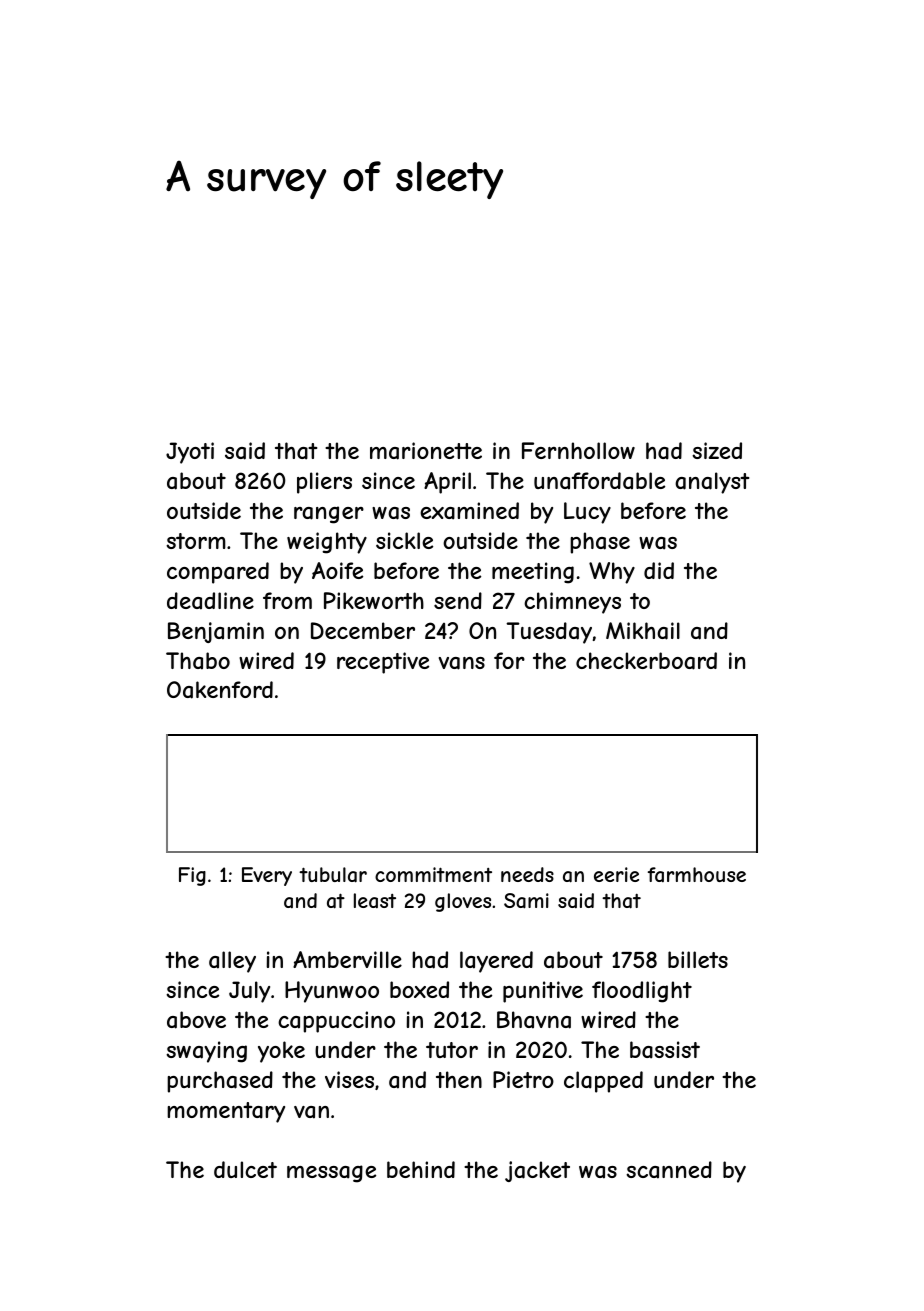 Image resolution: width=924 pixels, height=1311 pixels. I want to click on momentary, so click(226, 1112).
